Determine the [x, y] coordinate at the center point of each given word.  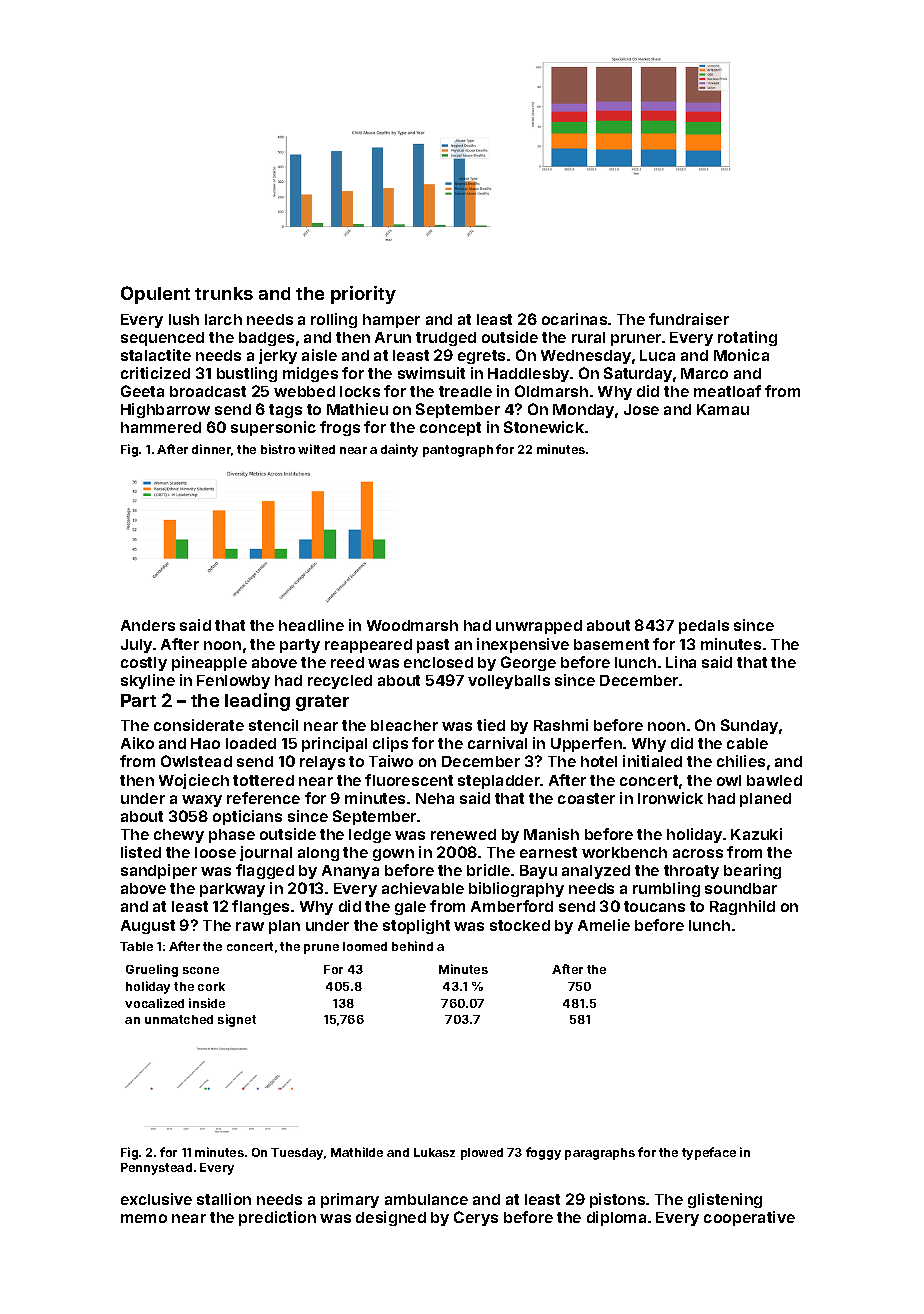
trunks [224, 293]
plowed [482, 1154]
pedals [704, 627]
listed [141, 852]
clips [390, 744]
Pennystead [156, 1169]
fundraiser [689, 319]
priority [363, 295]
